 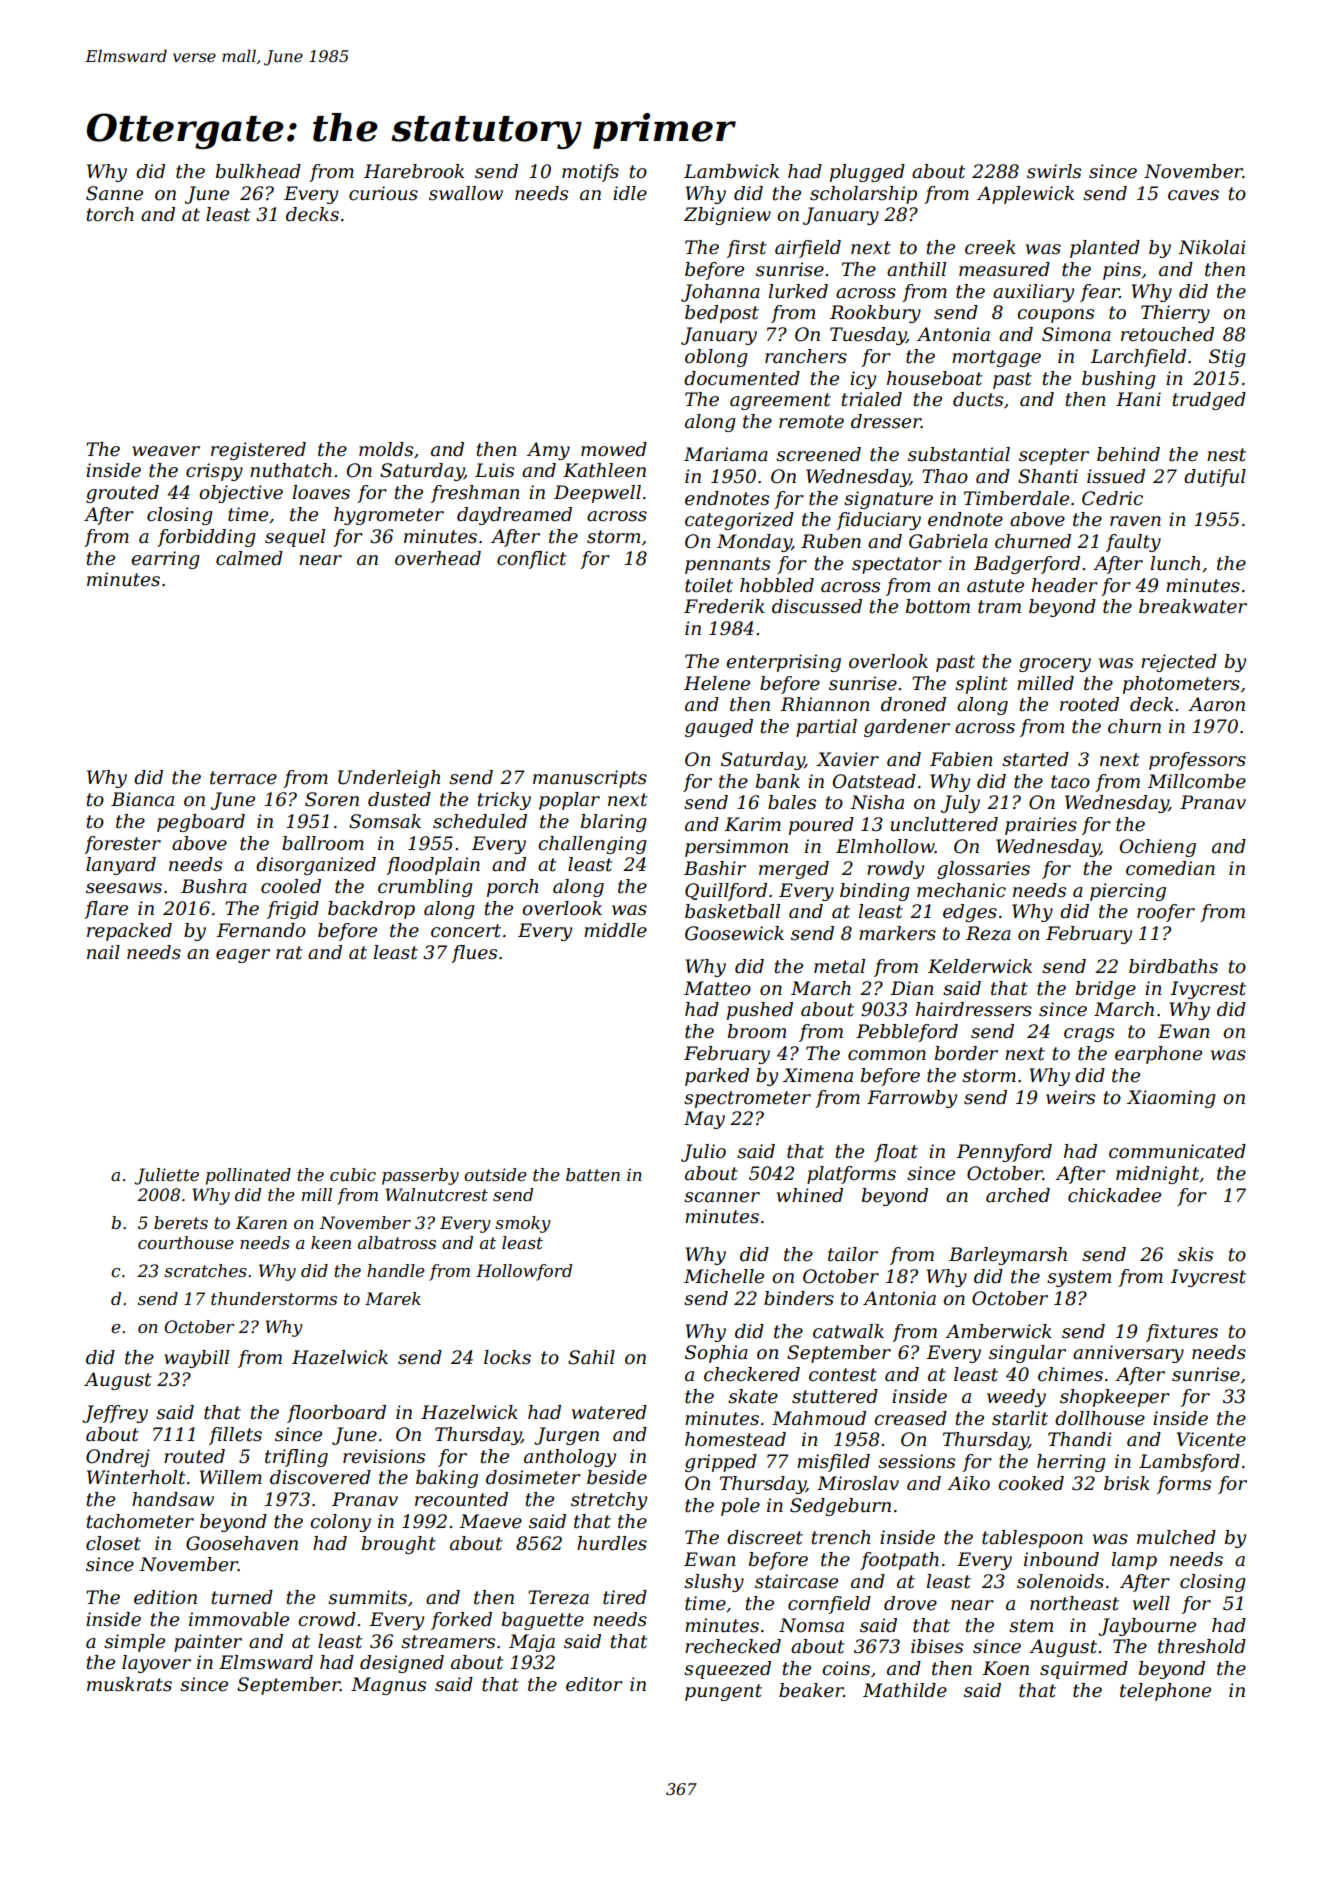 What do you see at coordinates (114, 193) in the screenshot?
I see `Sanne` at bounding box center [114, 193].
